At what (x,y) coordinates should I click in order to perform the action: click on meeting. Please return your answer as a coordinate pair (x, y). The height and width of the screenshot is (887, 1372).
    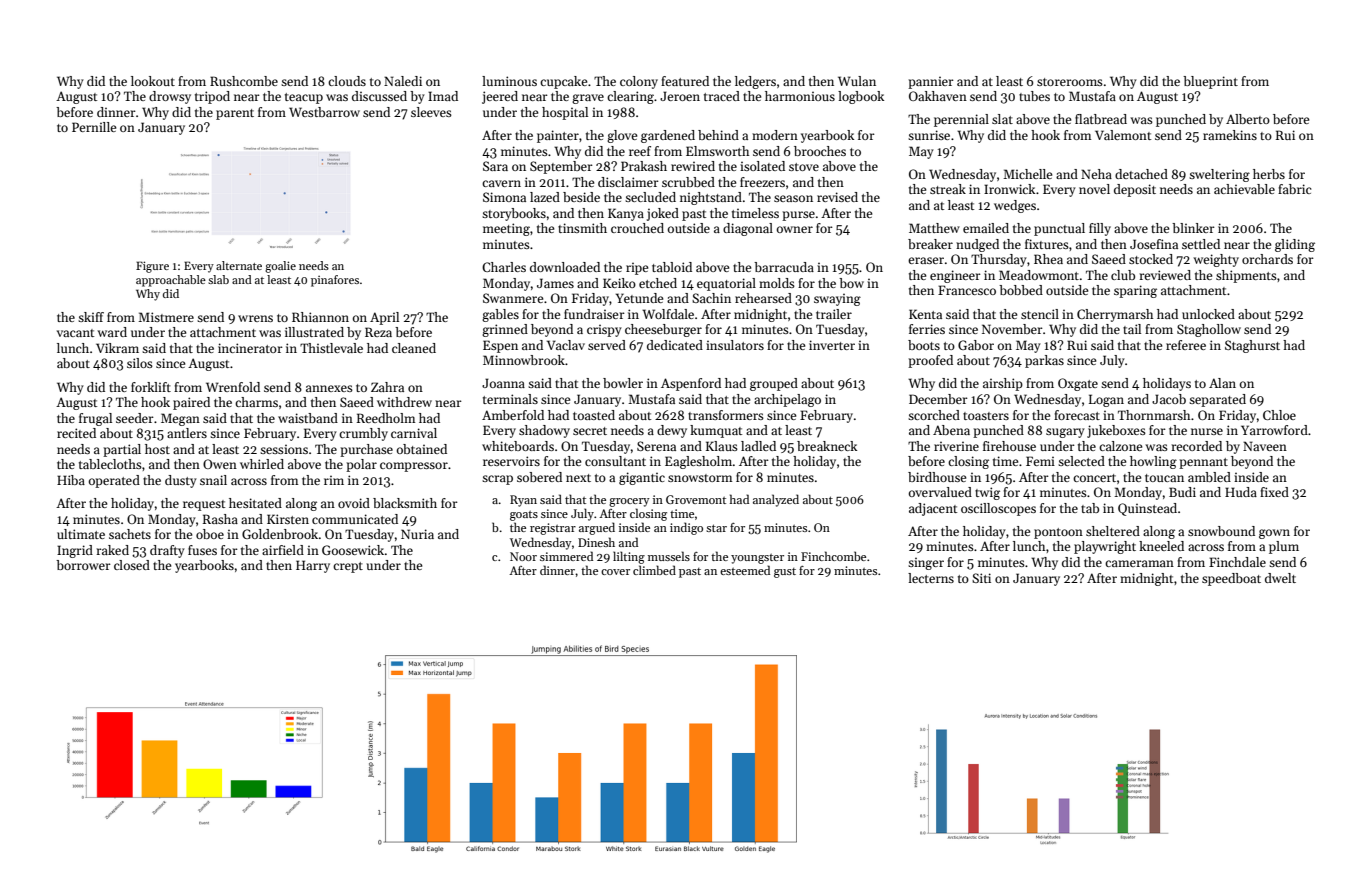
    Looking at the image, I should click on (506, 229).
